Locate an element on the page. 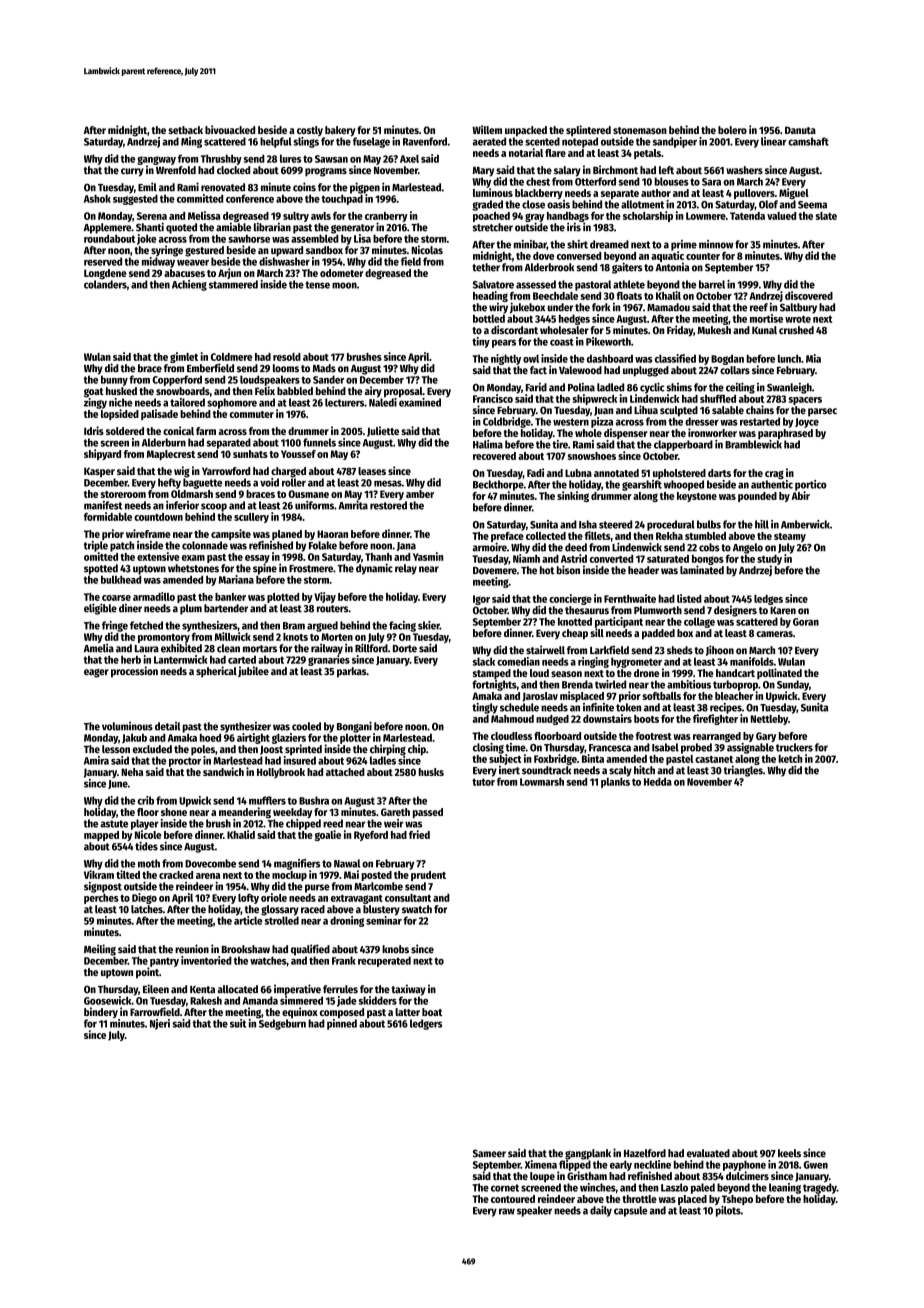  reserved is located at coordinates (103, 261).
